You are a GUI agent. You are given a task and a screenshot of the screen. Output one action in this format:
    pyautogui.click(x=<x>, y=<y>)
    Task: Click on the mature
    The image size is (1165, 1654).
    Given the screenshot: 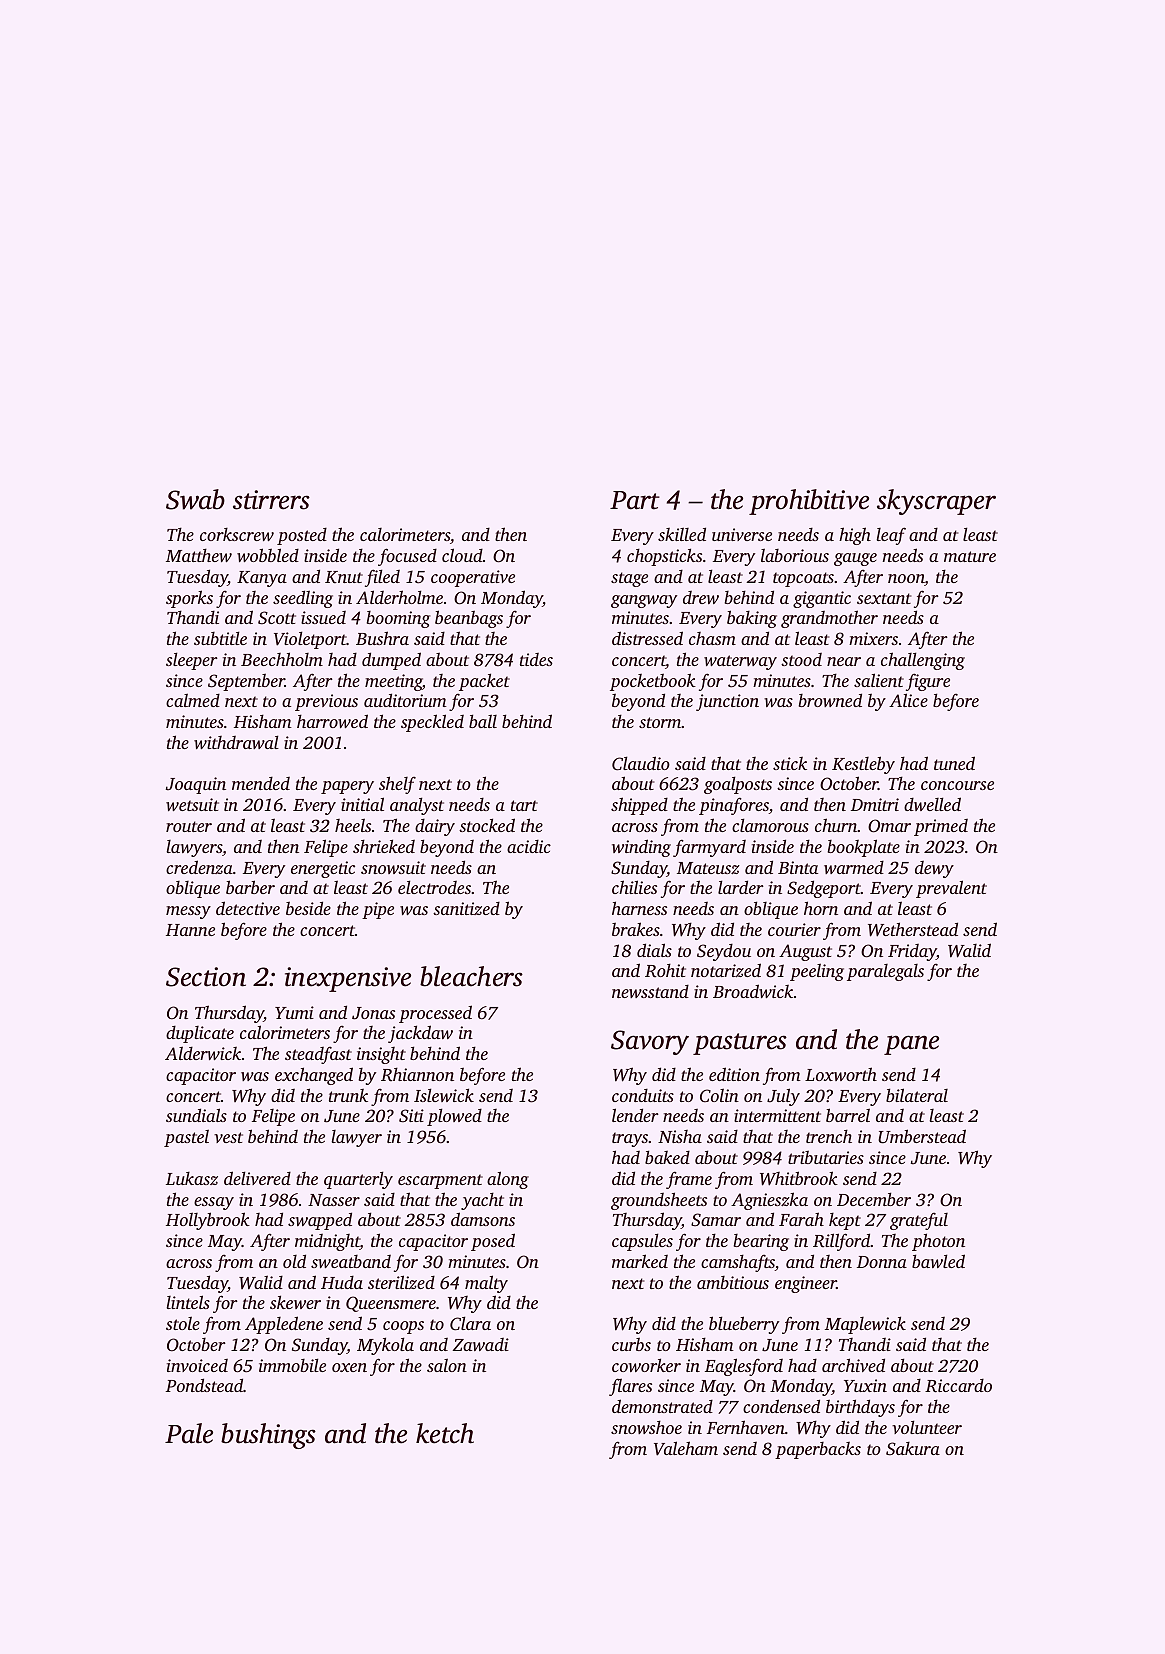 What is the action you would take?
    pyautogui.click(x=970, y=556)
